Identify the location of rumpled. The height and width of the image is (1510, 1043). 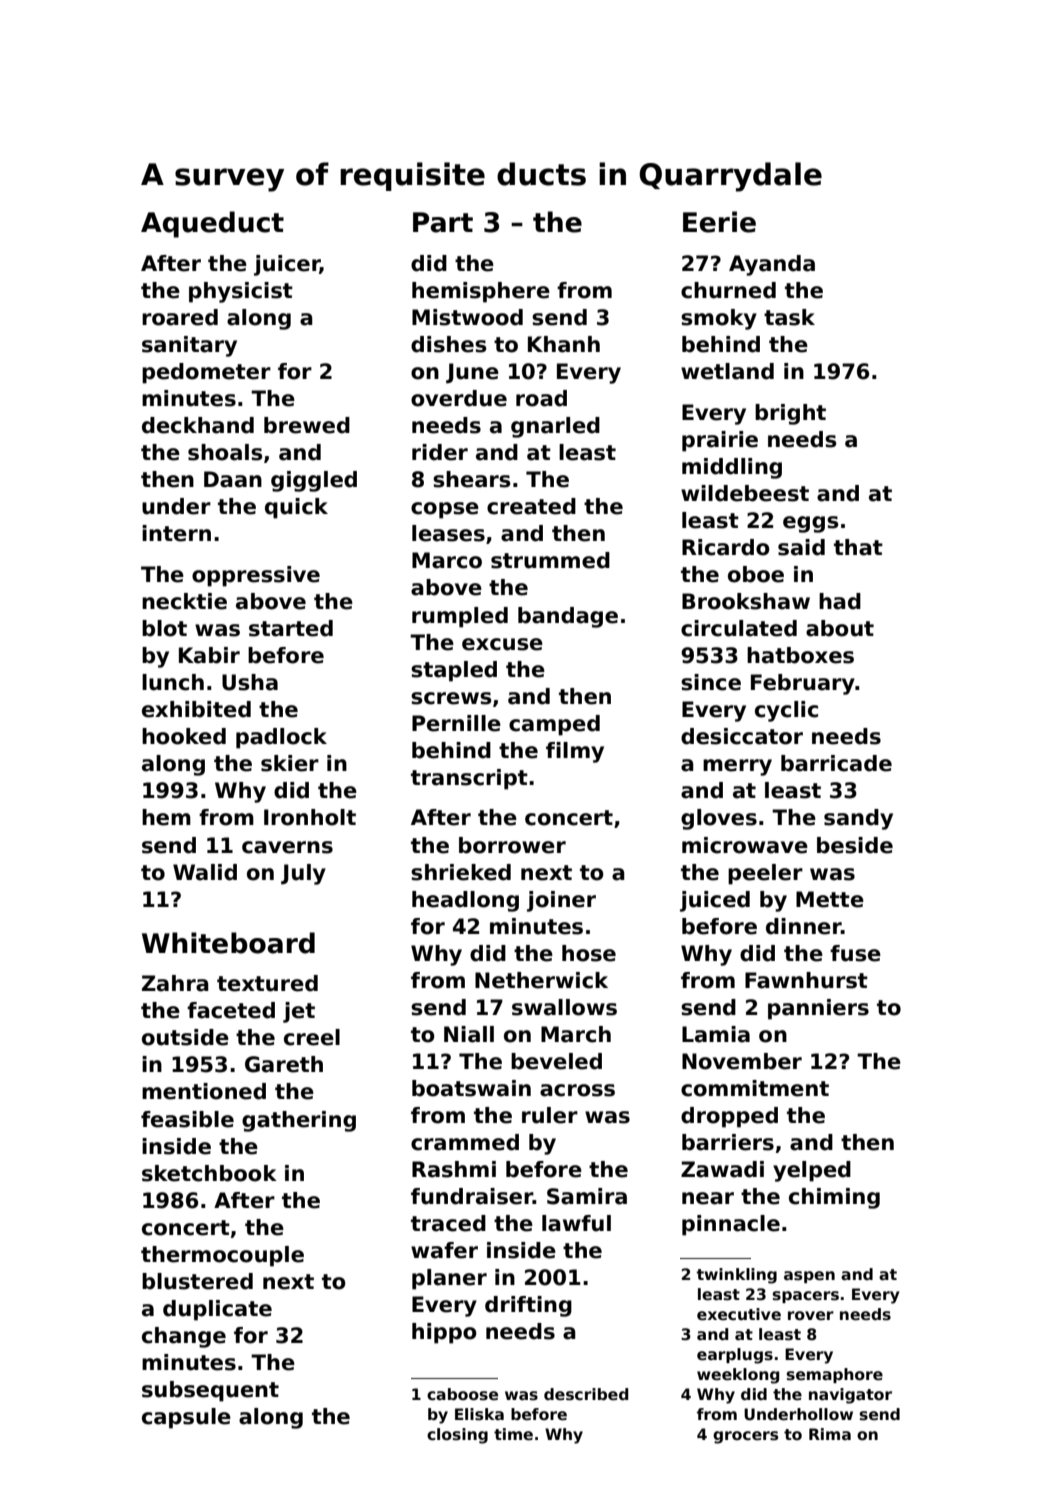
(460, 617).
